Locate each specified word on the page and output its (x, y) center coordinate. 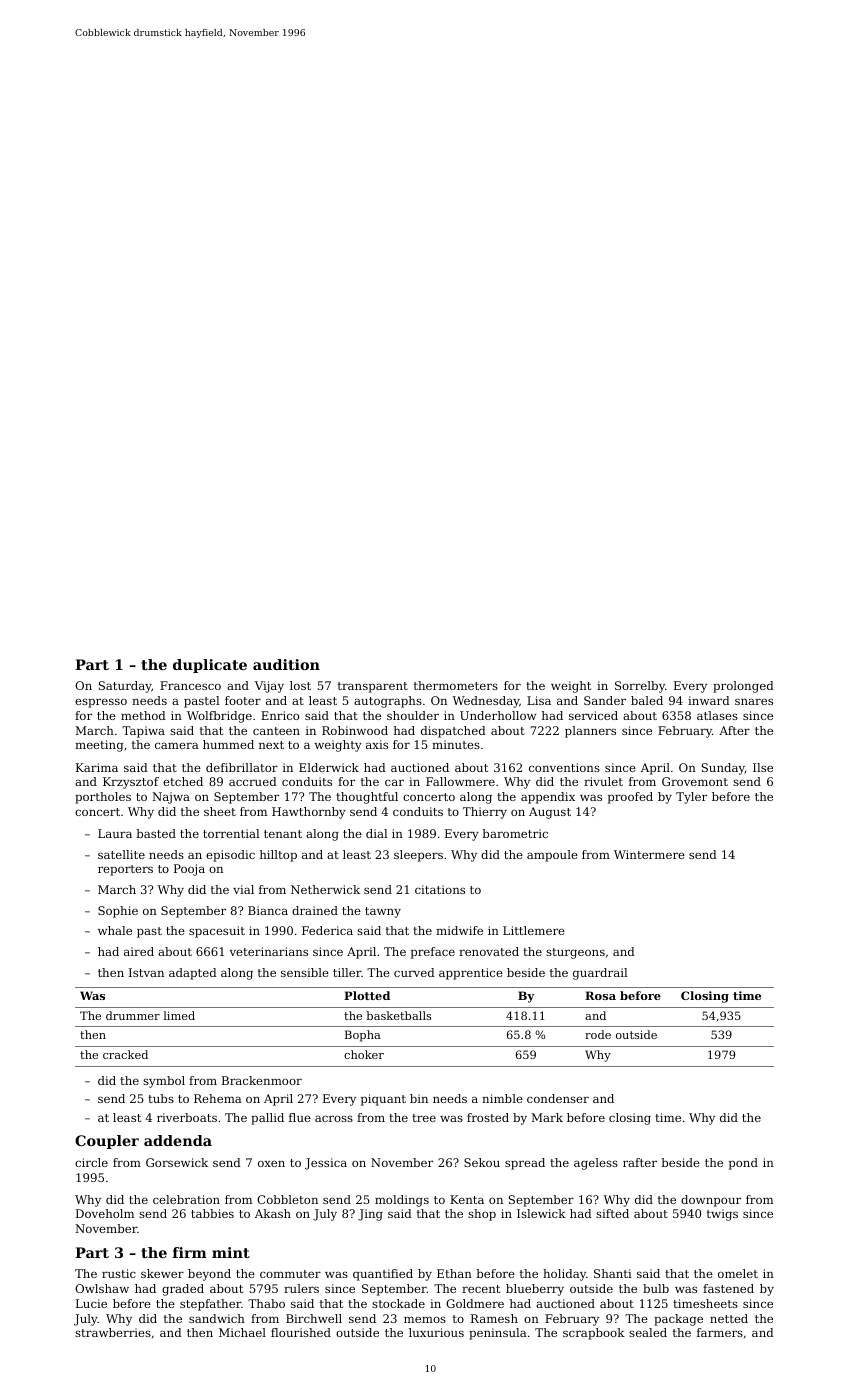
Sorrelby (640, 687)
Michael (242, 1332)
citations (440, 889)
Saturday (125, 687)
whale (115, 930)
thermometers (456, 685)
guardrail (600, 974)
